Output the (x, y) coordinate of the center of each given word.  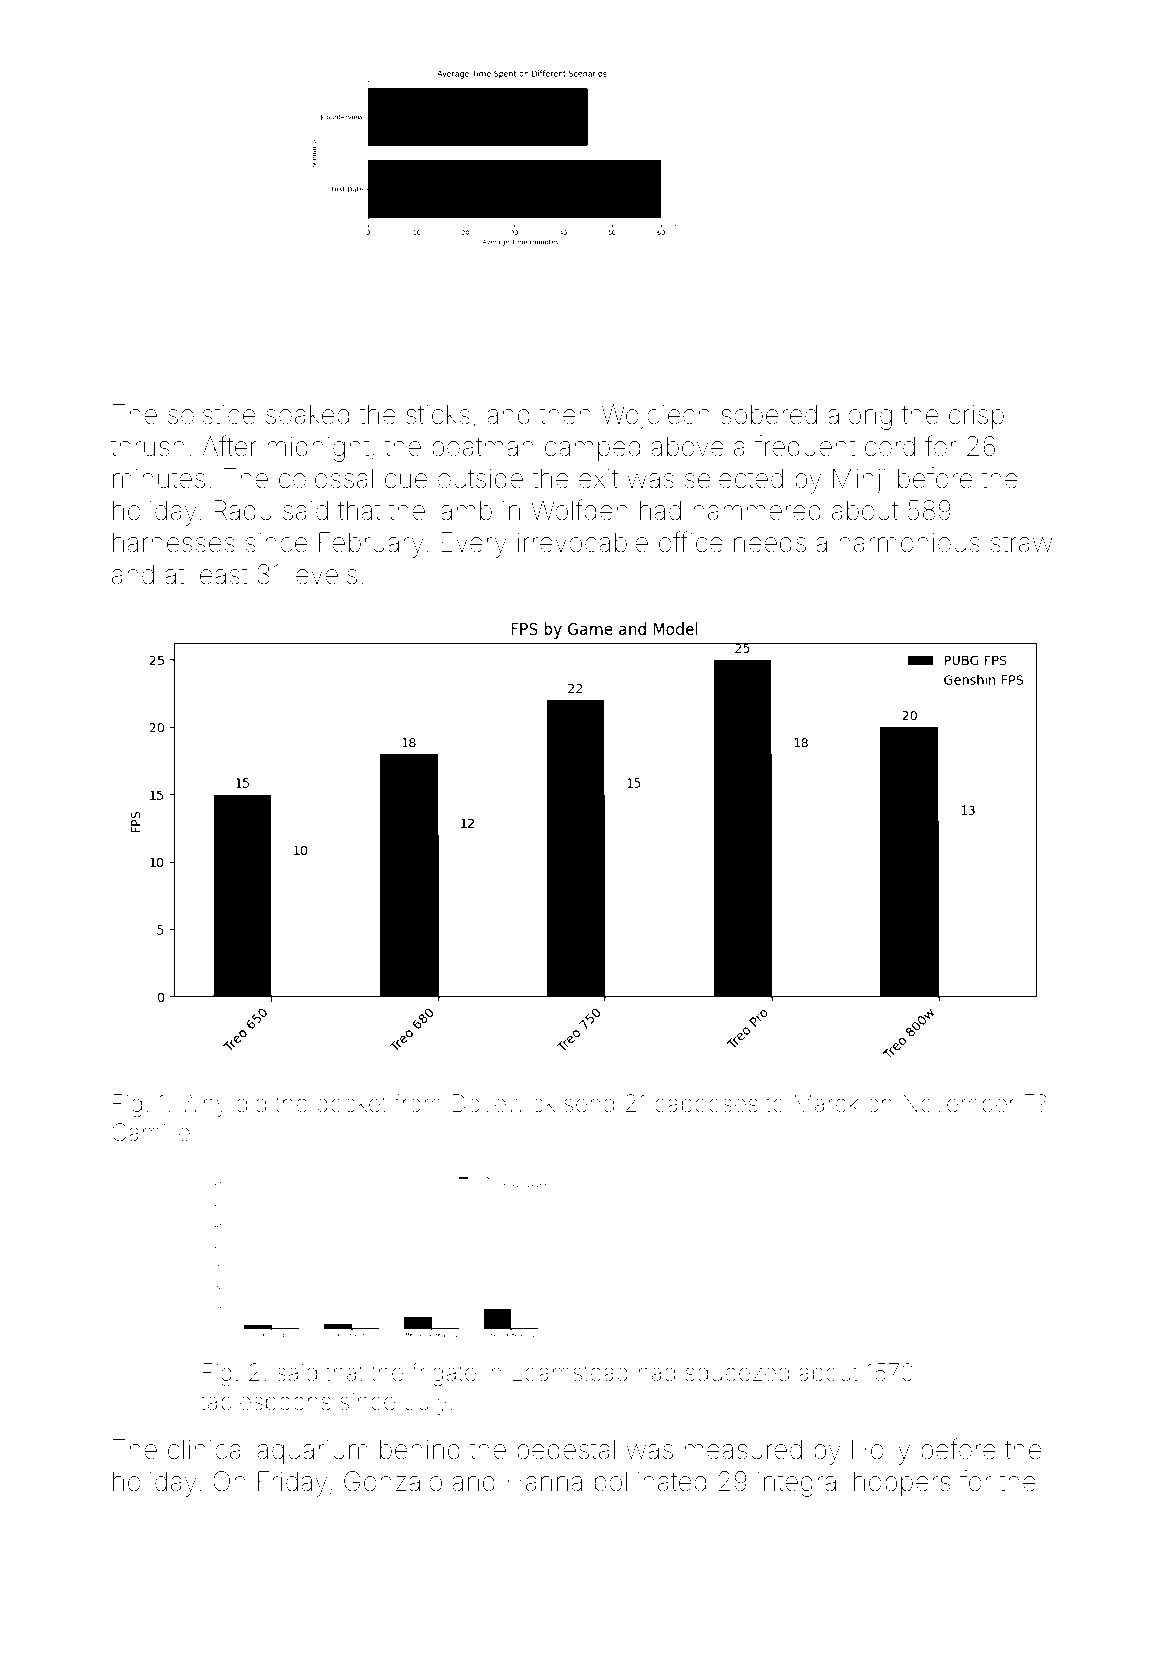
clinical (207, 1449)
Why (203, 1105)
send (589, 1103)
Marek (827, 1103)
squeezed (737, 1374)
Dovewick (503, 1103)
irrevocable (583, 542)
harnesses (174, 542)
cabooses (706, 1103)
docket (352, 1104)
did (251, 1103)
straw (1022, 543)
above (687, 446)
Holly (881, 1452)
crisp (976, 417)
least (221, 574)
